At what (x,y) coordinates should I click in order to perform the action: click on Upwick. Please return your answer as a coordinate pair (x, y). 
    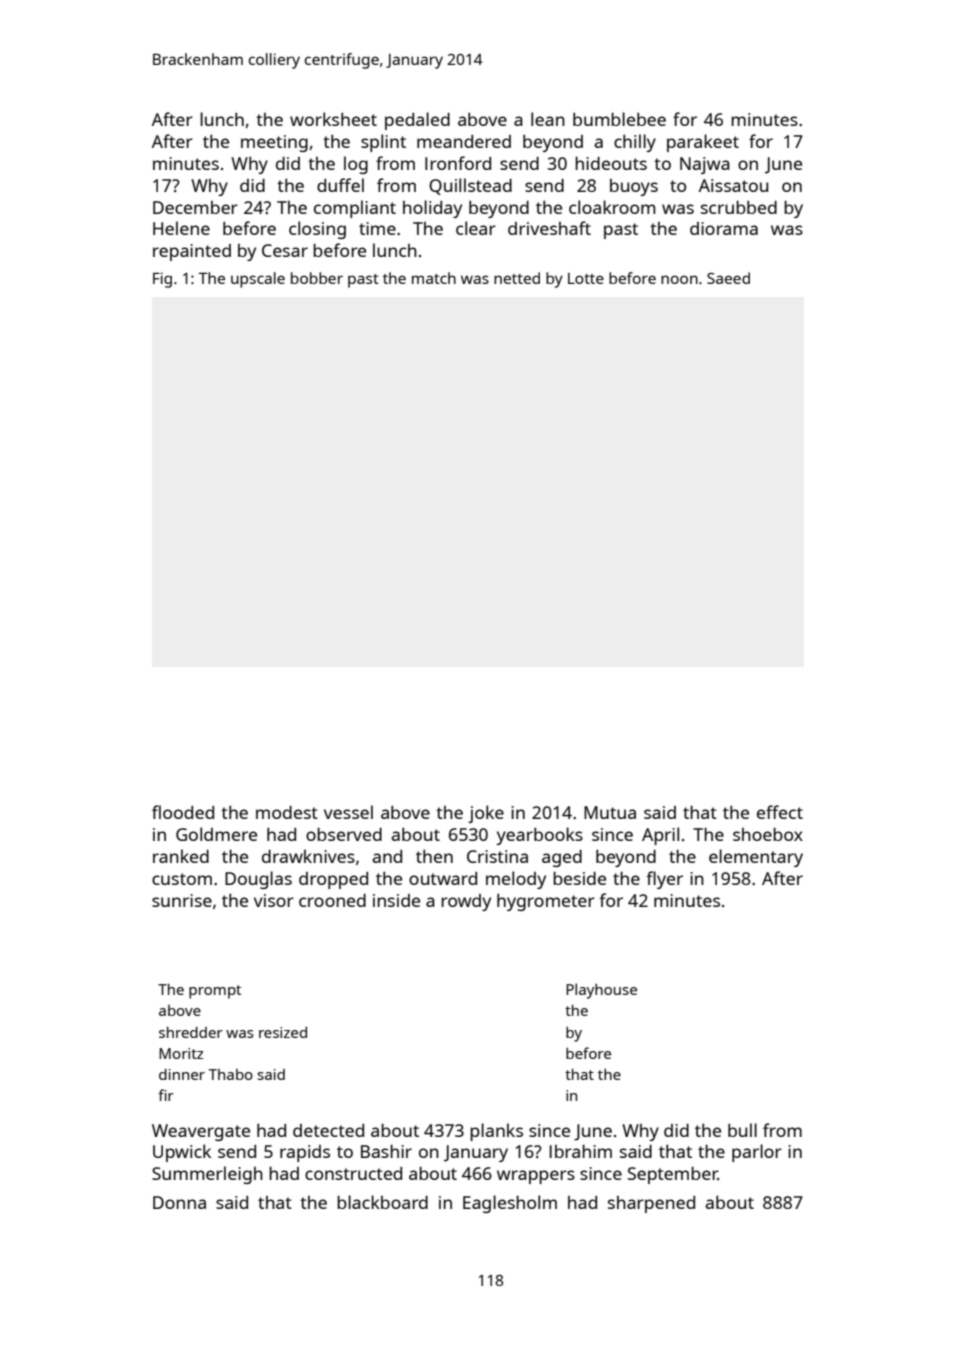
    Looking at the image, I should click on (182, 1153).
